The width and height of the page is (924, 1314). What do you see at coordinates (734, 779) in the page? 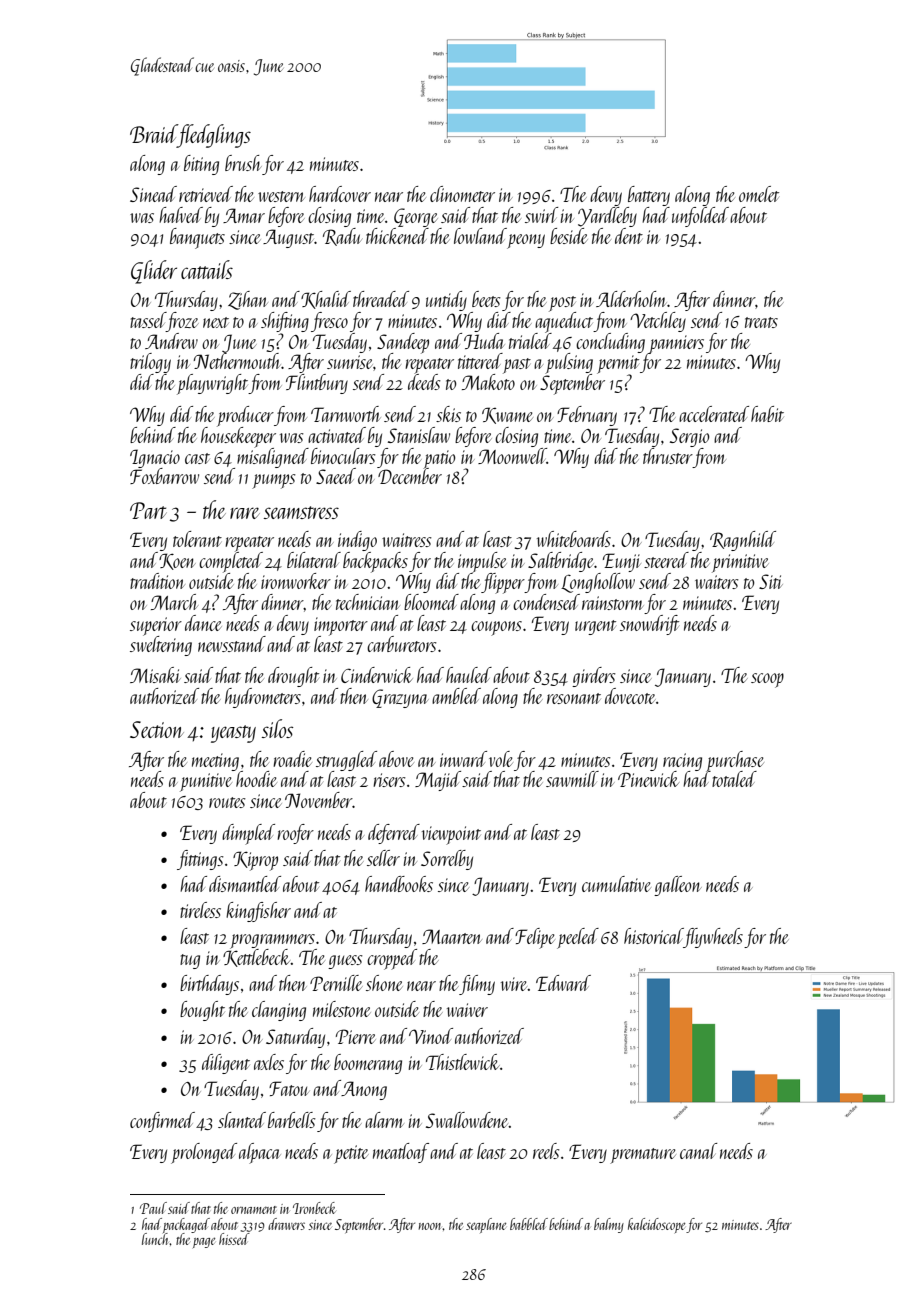
I see `totaled` at bounding box center [734, 779].
